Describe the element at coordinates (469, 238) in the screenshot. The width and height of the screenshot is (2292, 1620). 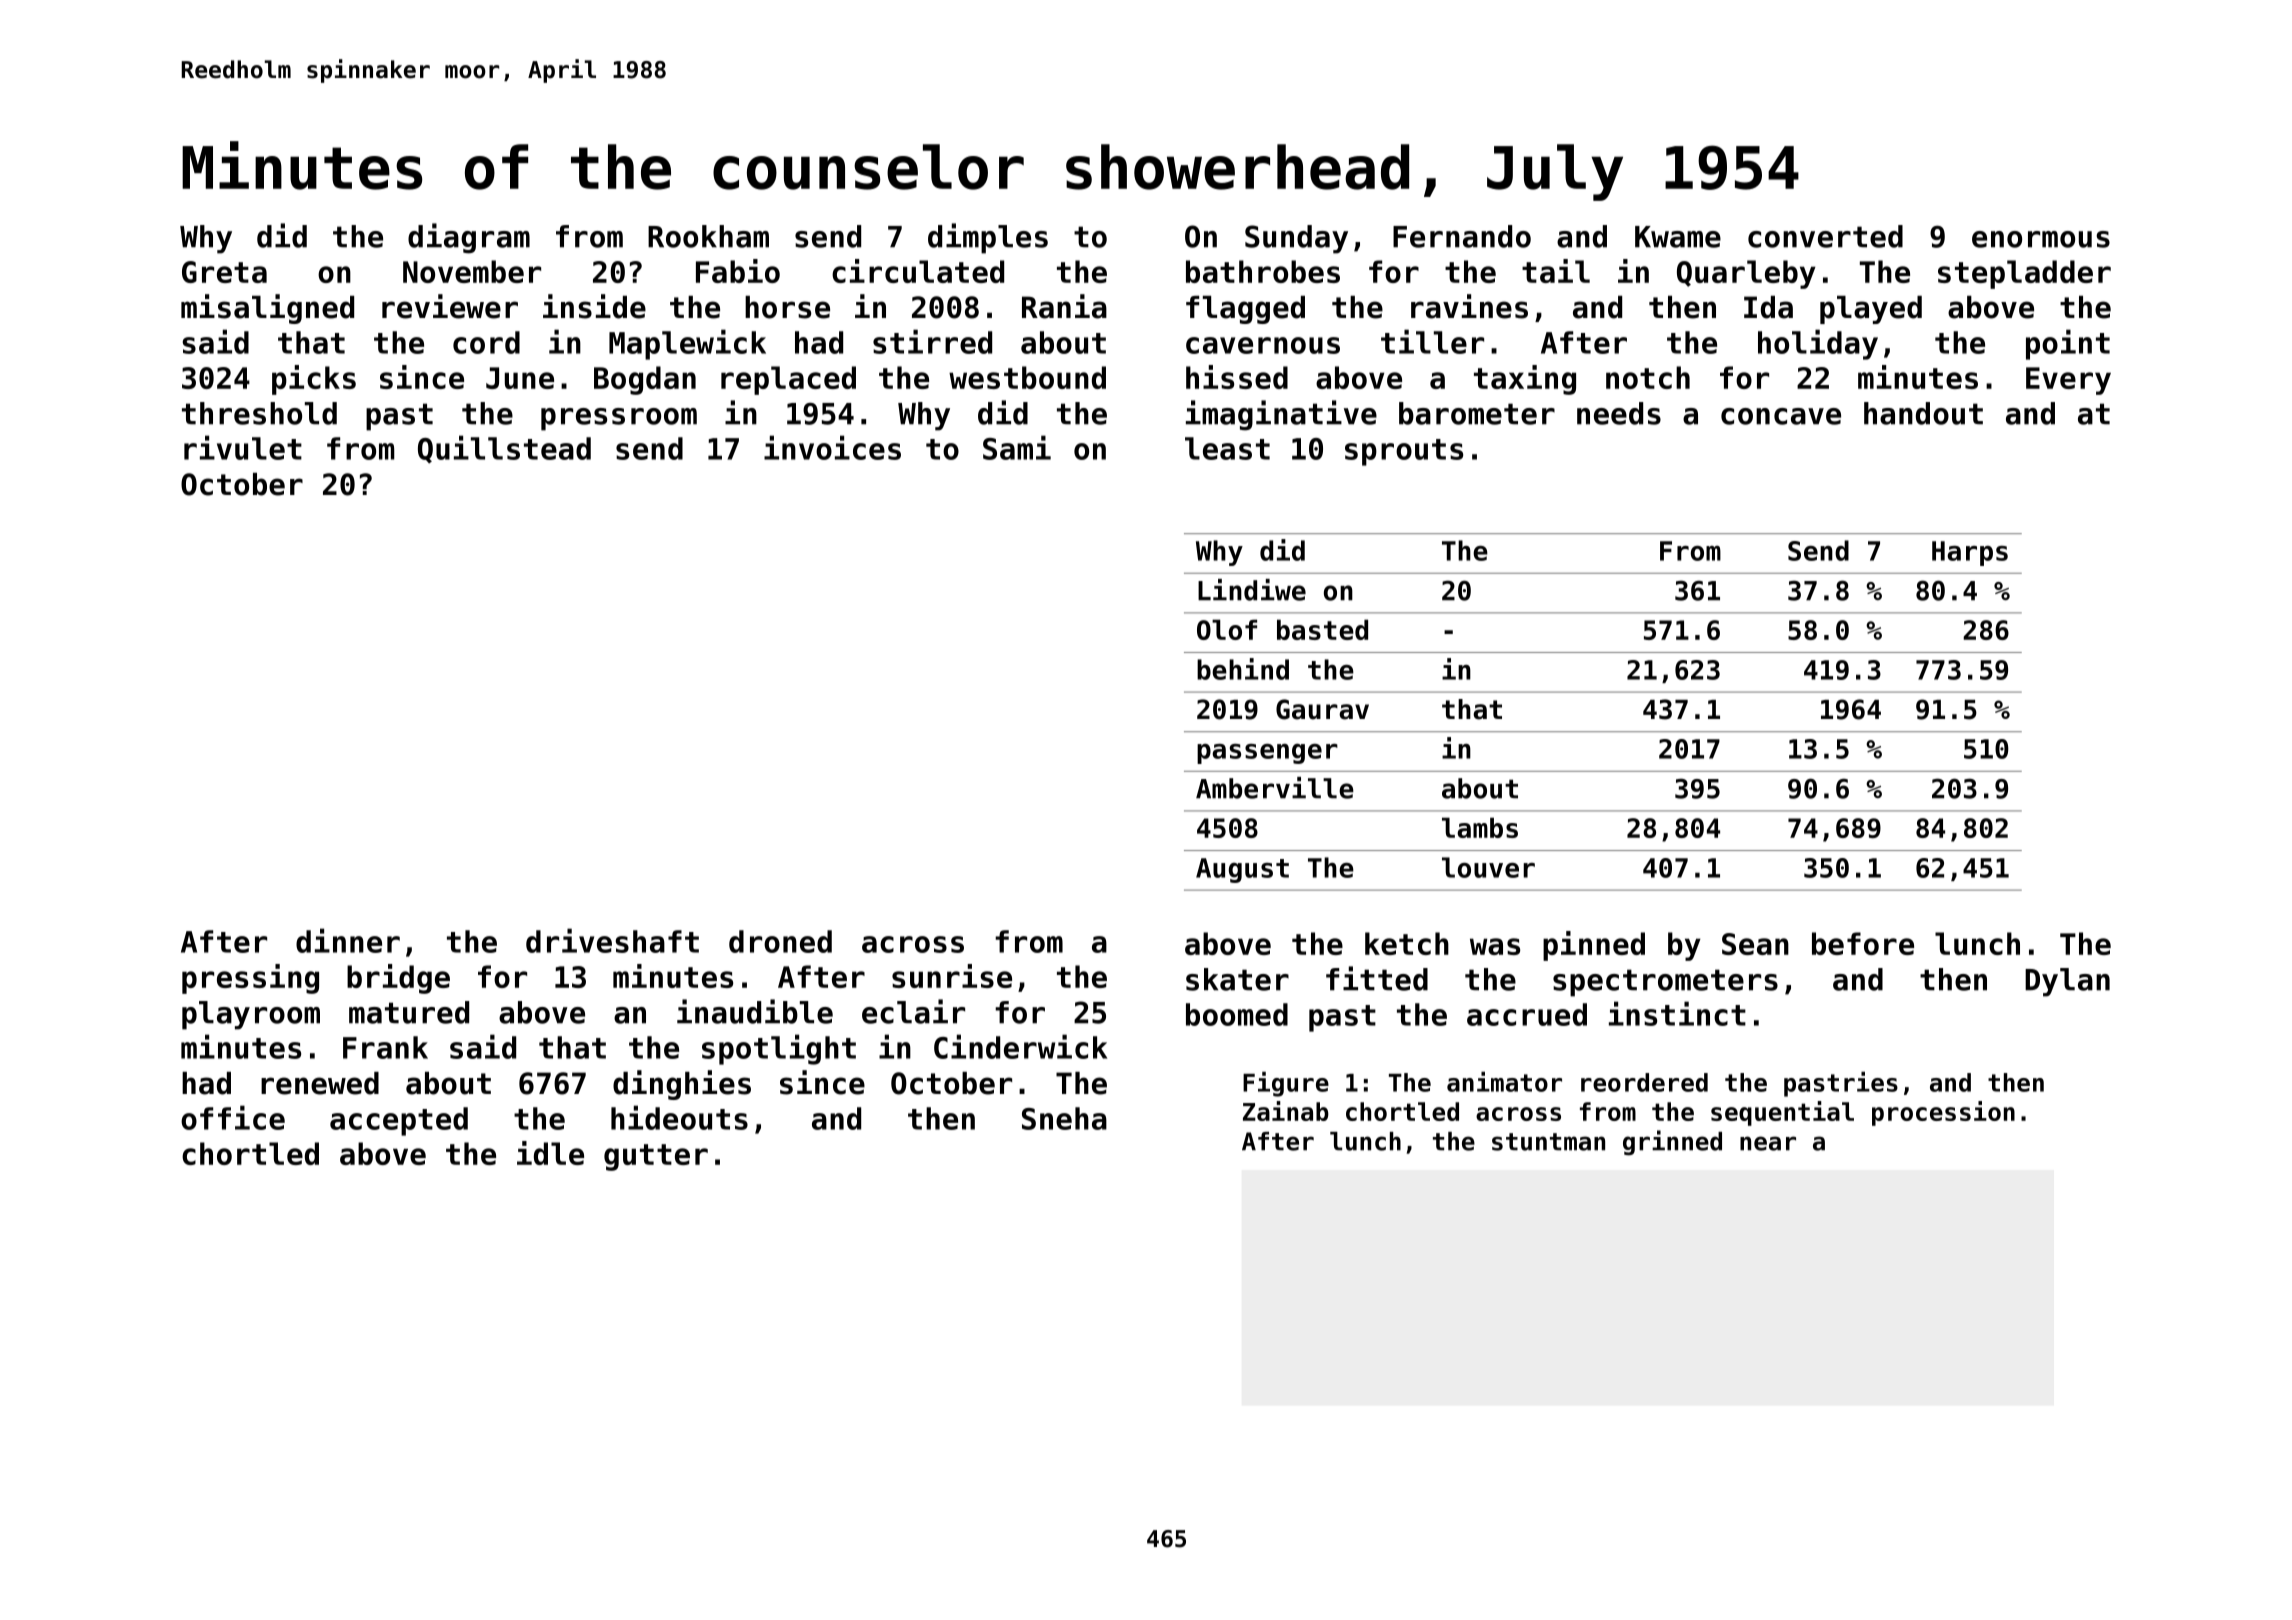
I see `diagram` at that location.
